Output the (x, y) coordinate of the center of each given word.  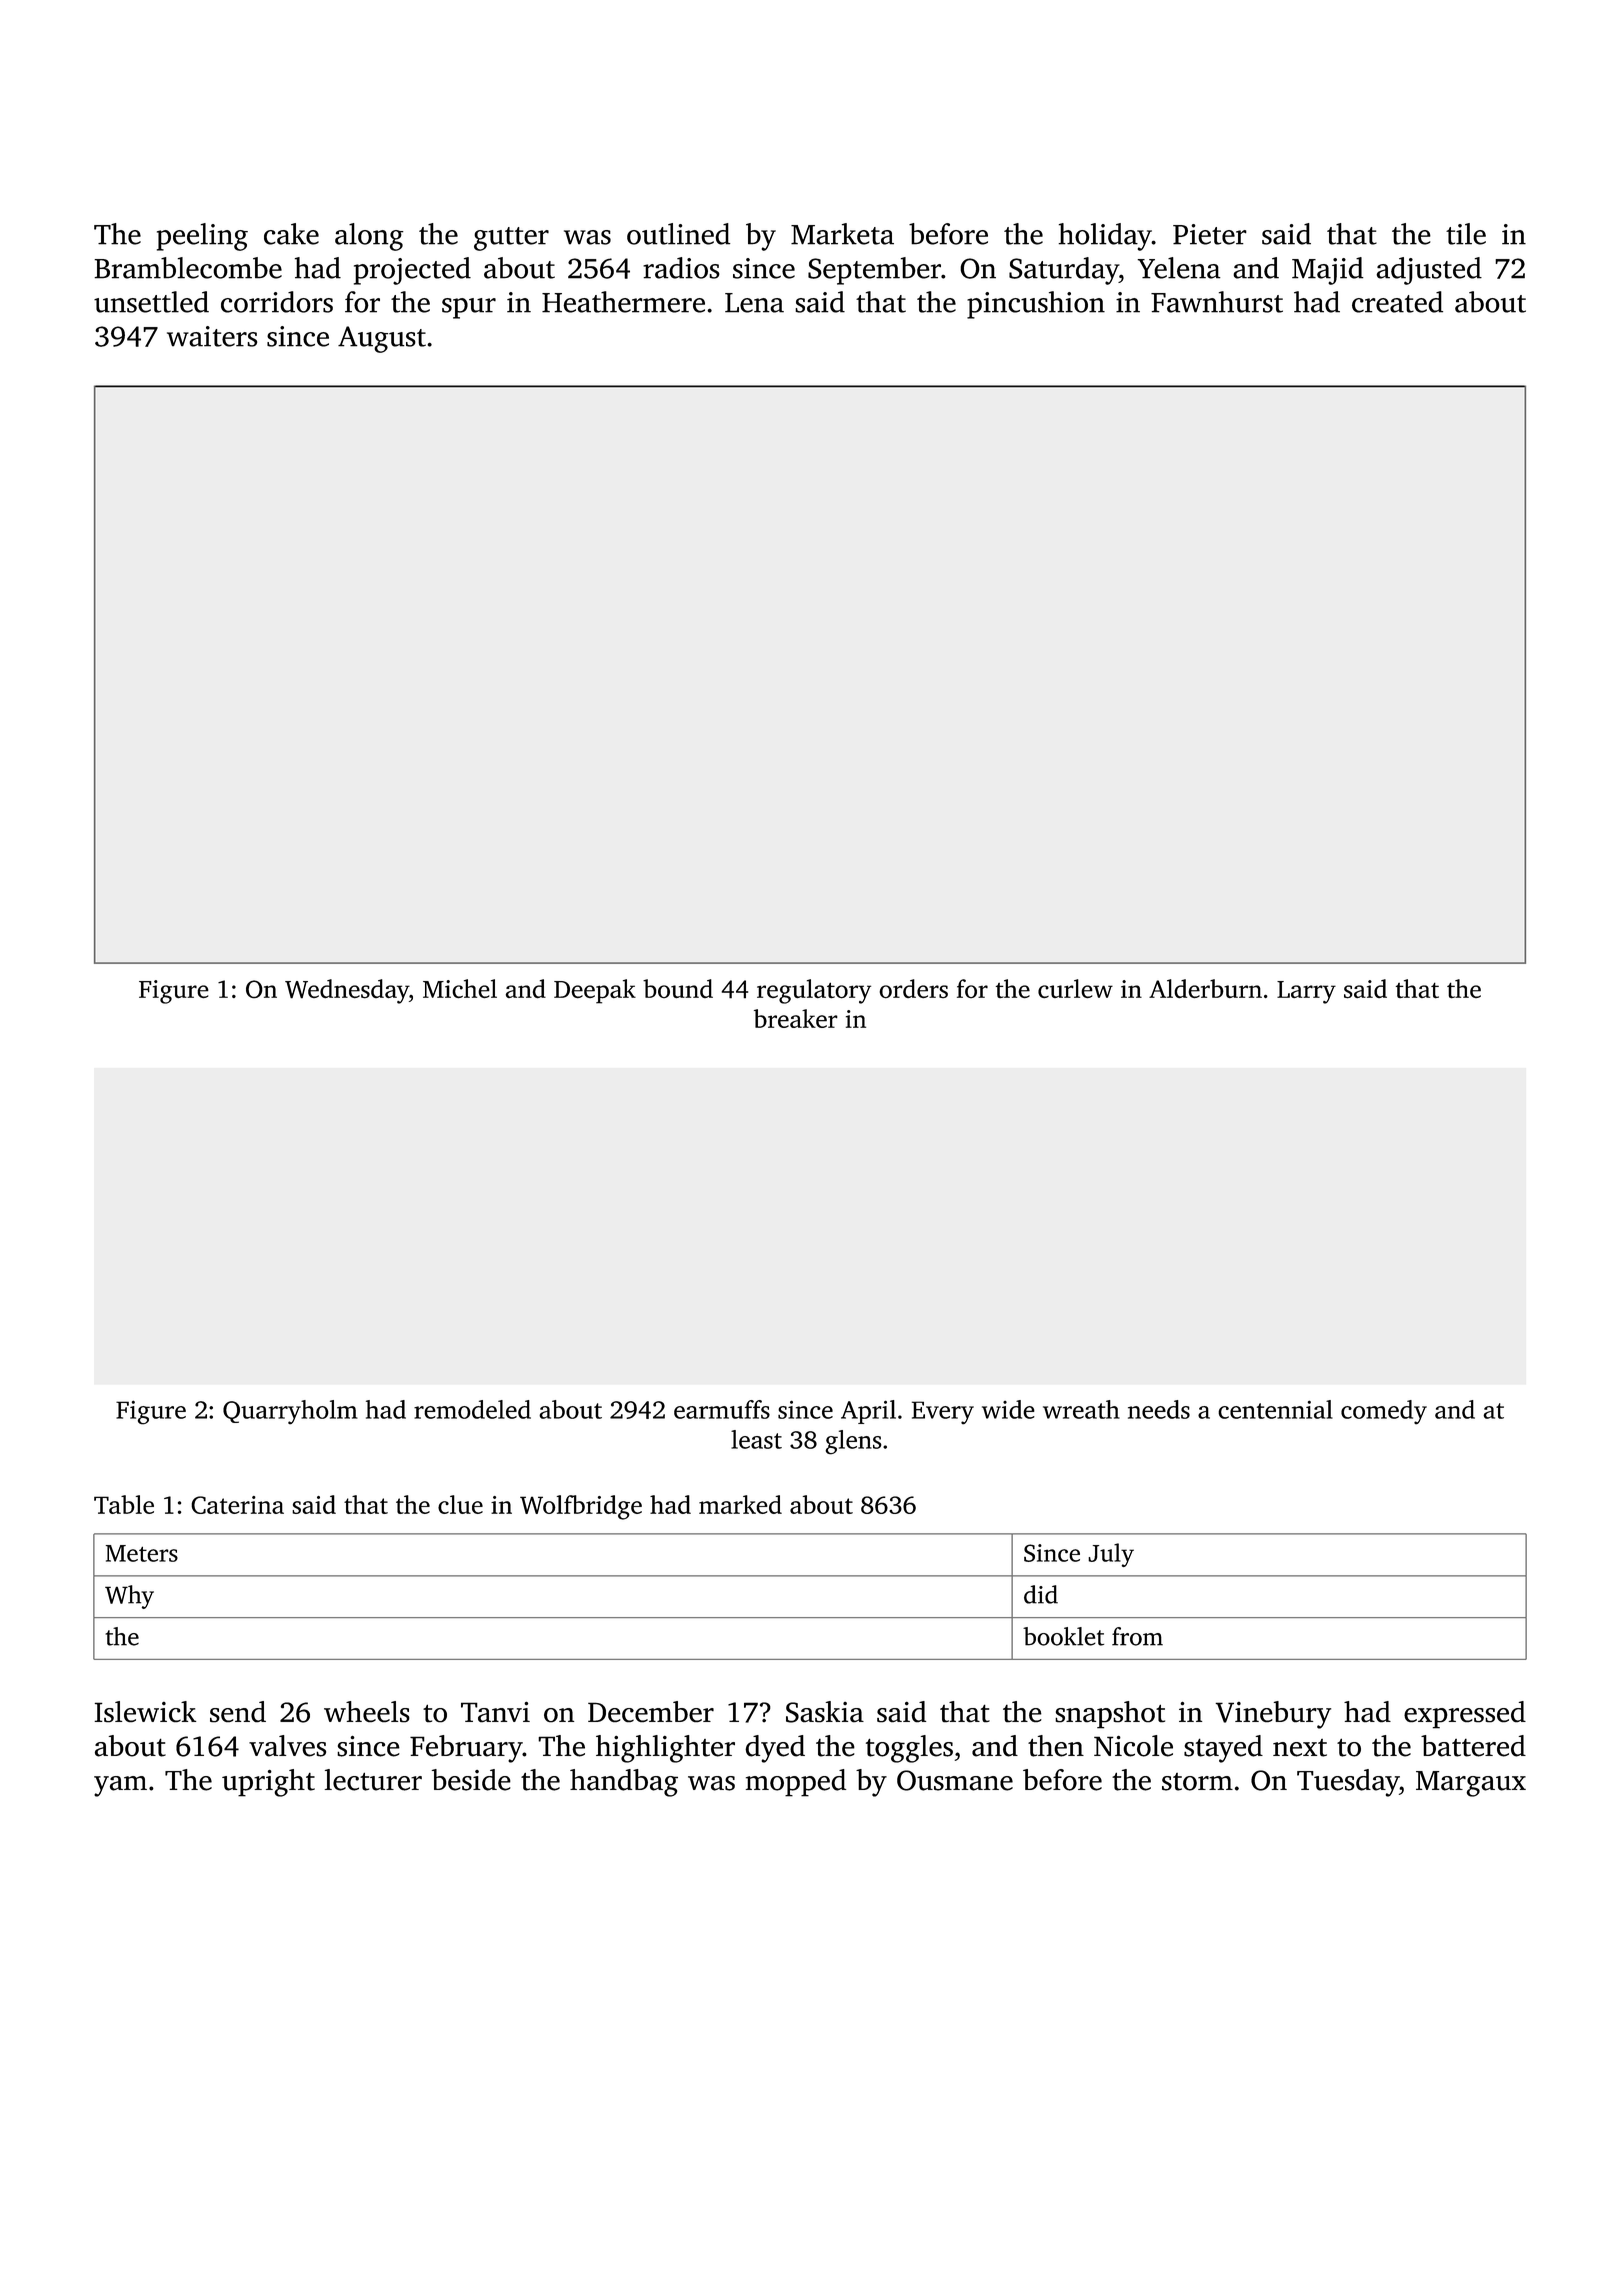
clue (460, 1504)
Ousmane (955, 1780)
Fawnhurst (1217, 302)
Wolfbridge (581, 1507)
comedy (1384, 1412)
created (1397, 302)
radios (681, 268)
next (1300, 1748)
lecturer (373, 1780)
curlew (1075, 988)
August (382, 339)
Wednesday (347, 991)
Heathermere (623, 302)
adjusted (1429, 271)
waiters (212, 336)
